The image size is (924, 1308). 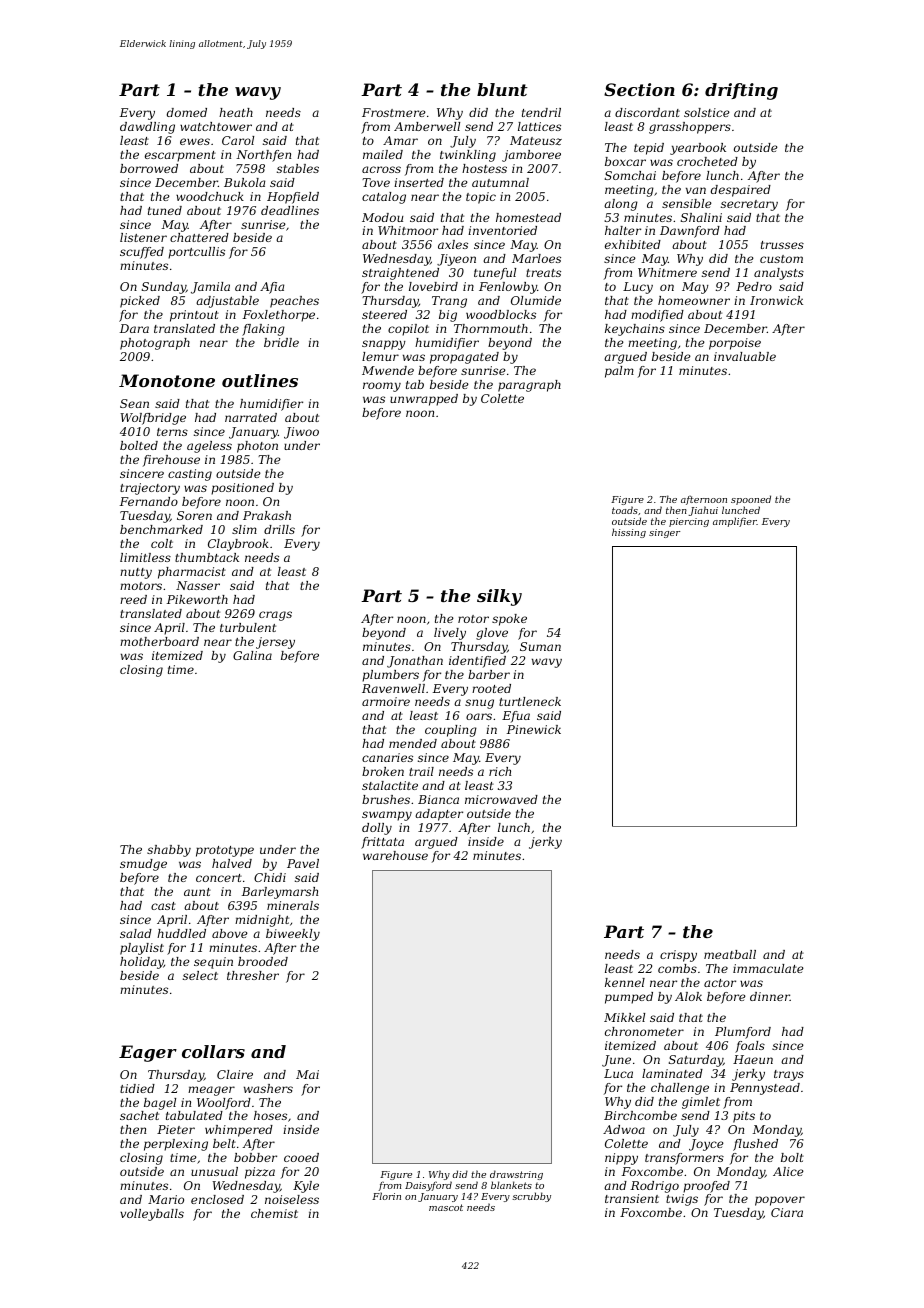 What do you see at coordinates (735, 522) in the screenshot?
I see `amplifier` at bounding box center [735, 522].
